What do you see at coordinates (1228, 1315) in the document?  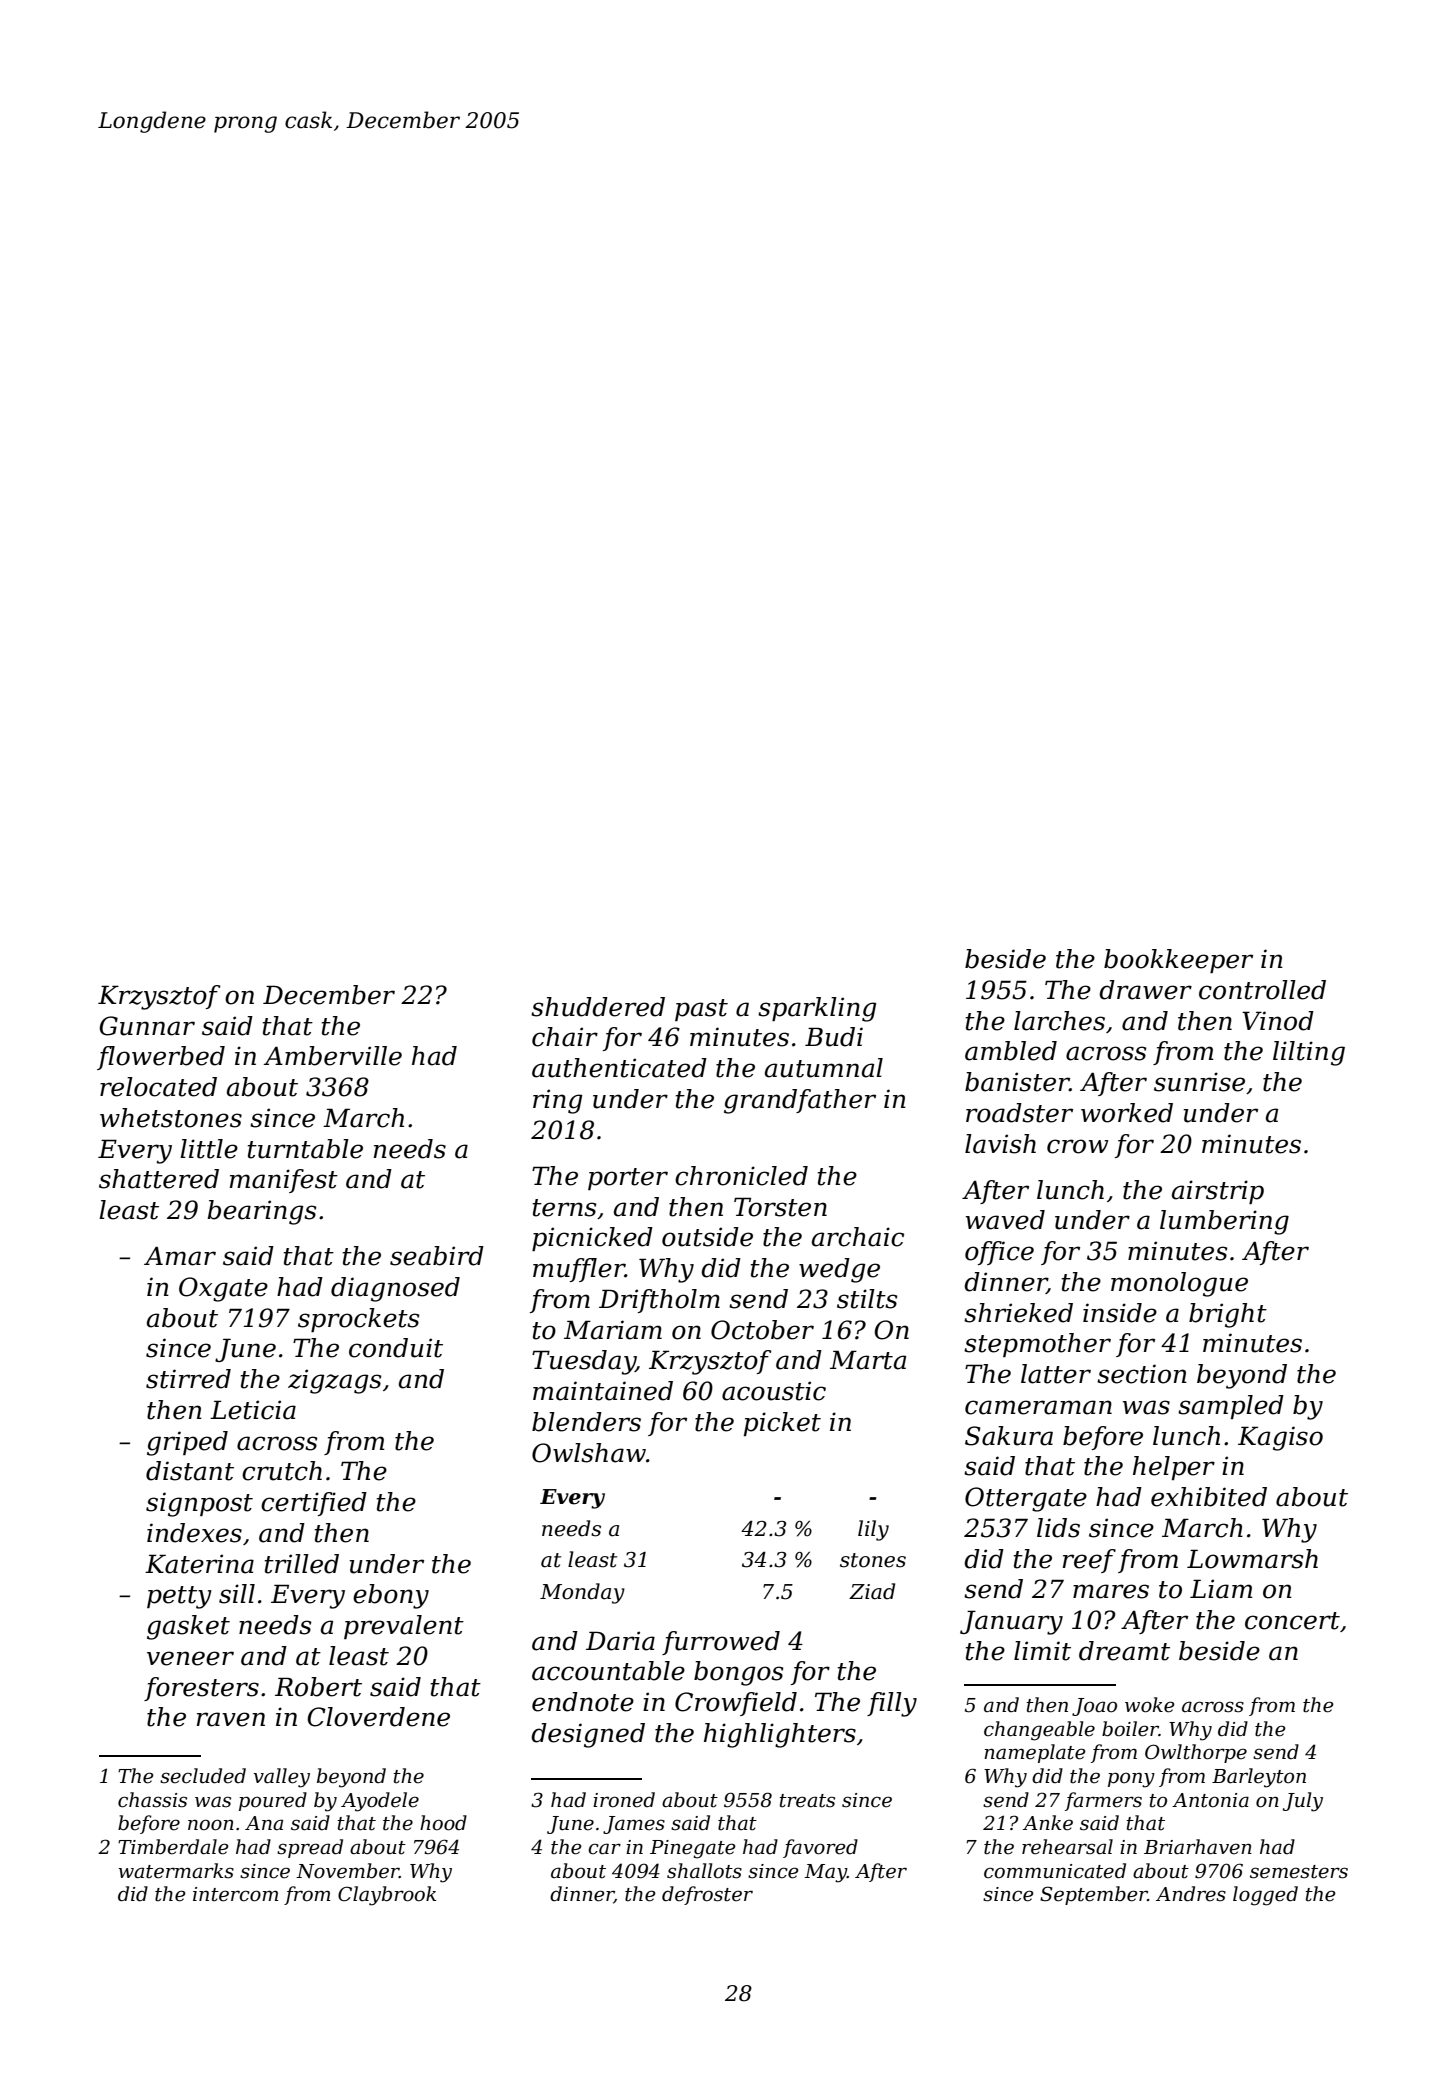 I see `bright` at bounding box center [1228, 1315].
